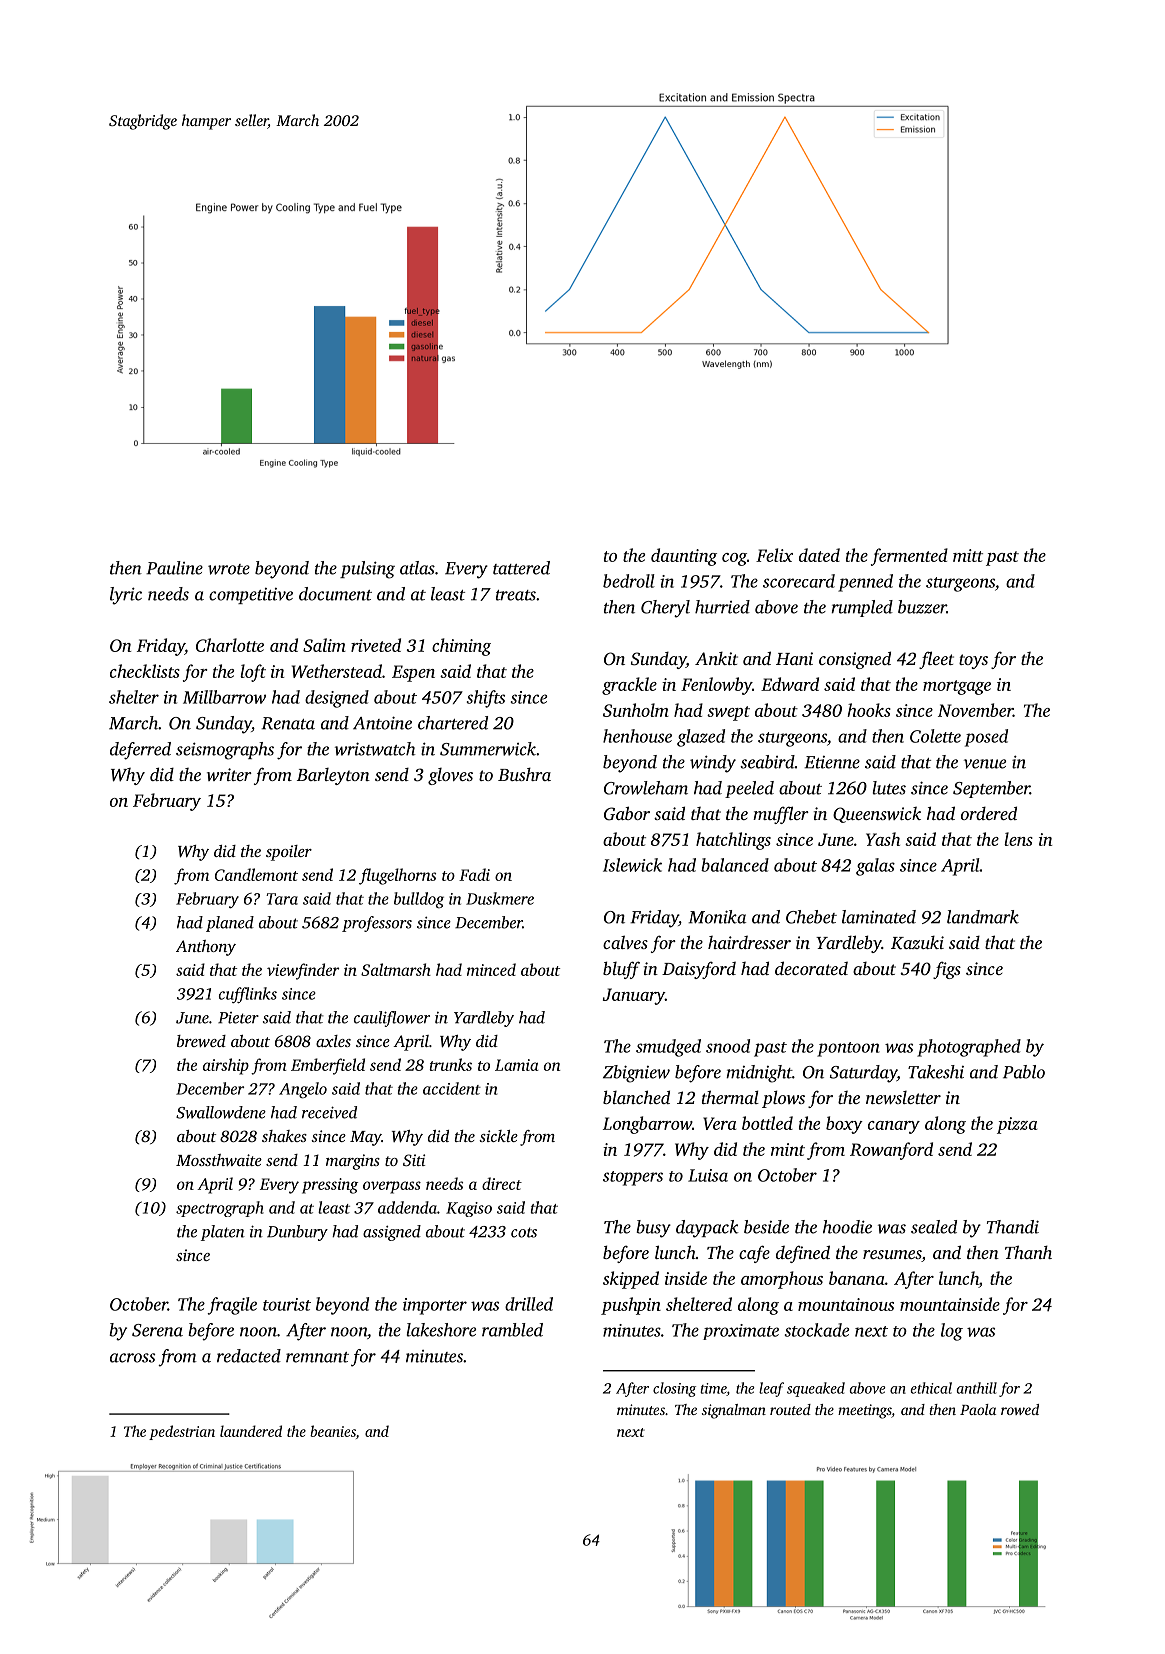 This page has width=1165, height=1654. I want to click on Paola, so click(978, 1409).
